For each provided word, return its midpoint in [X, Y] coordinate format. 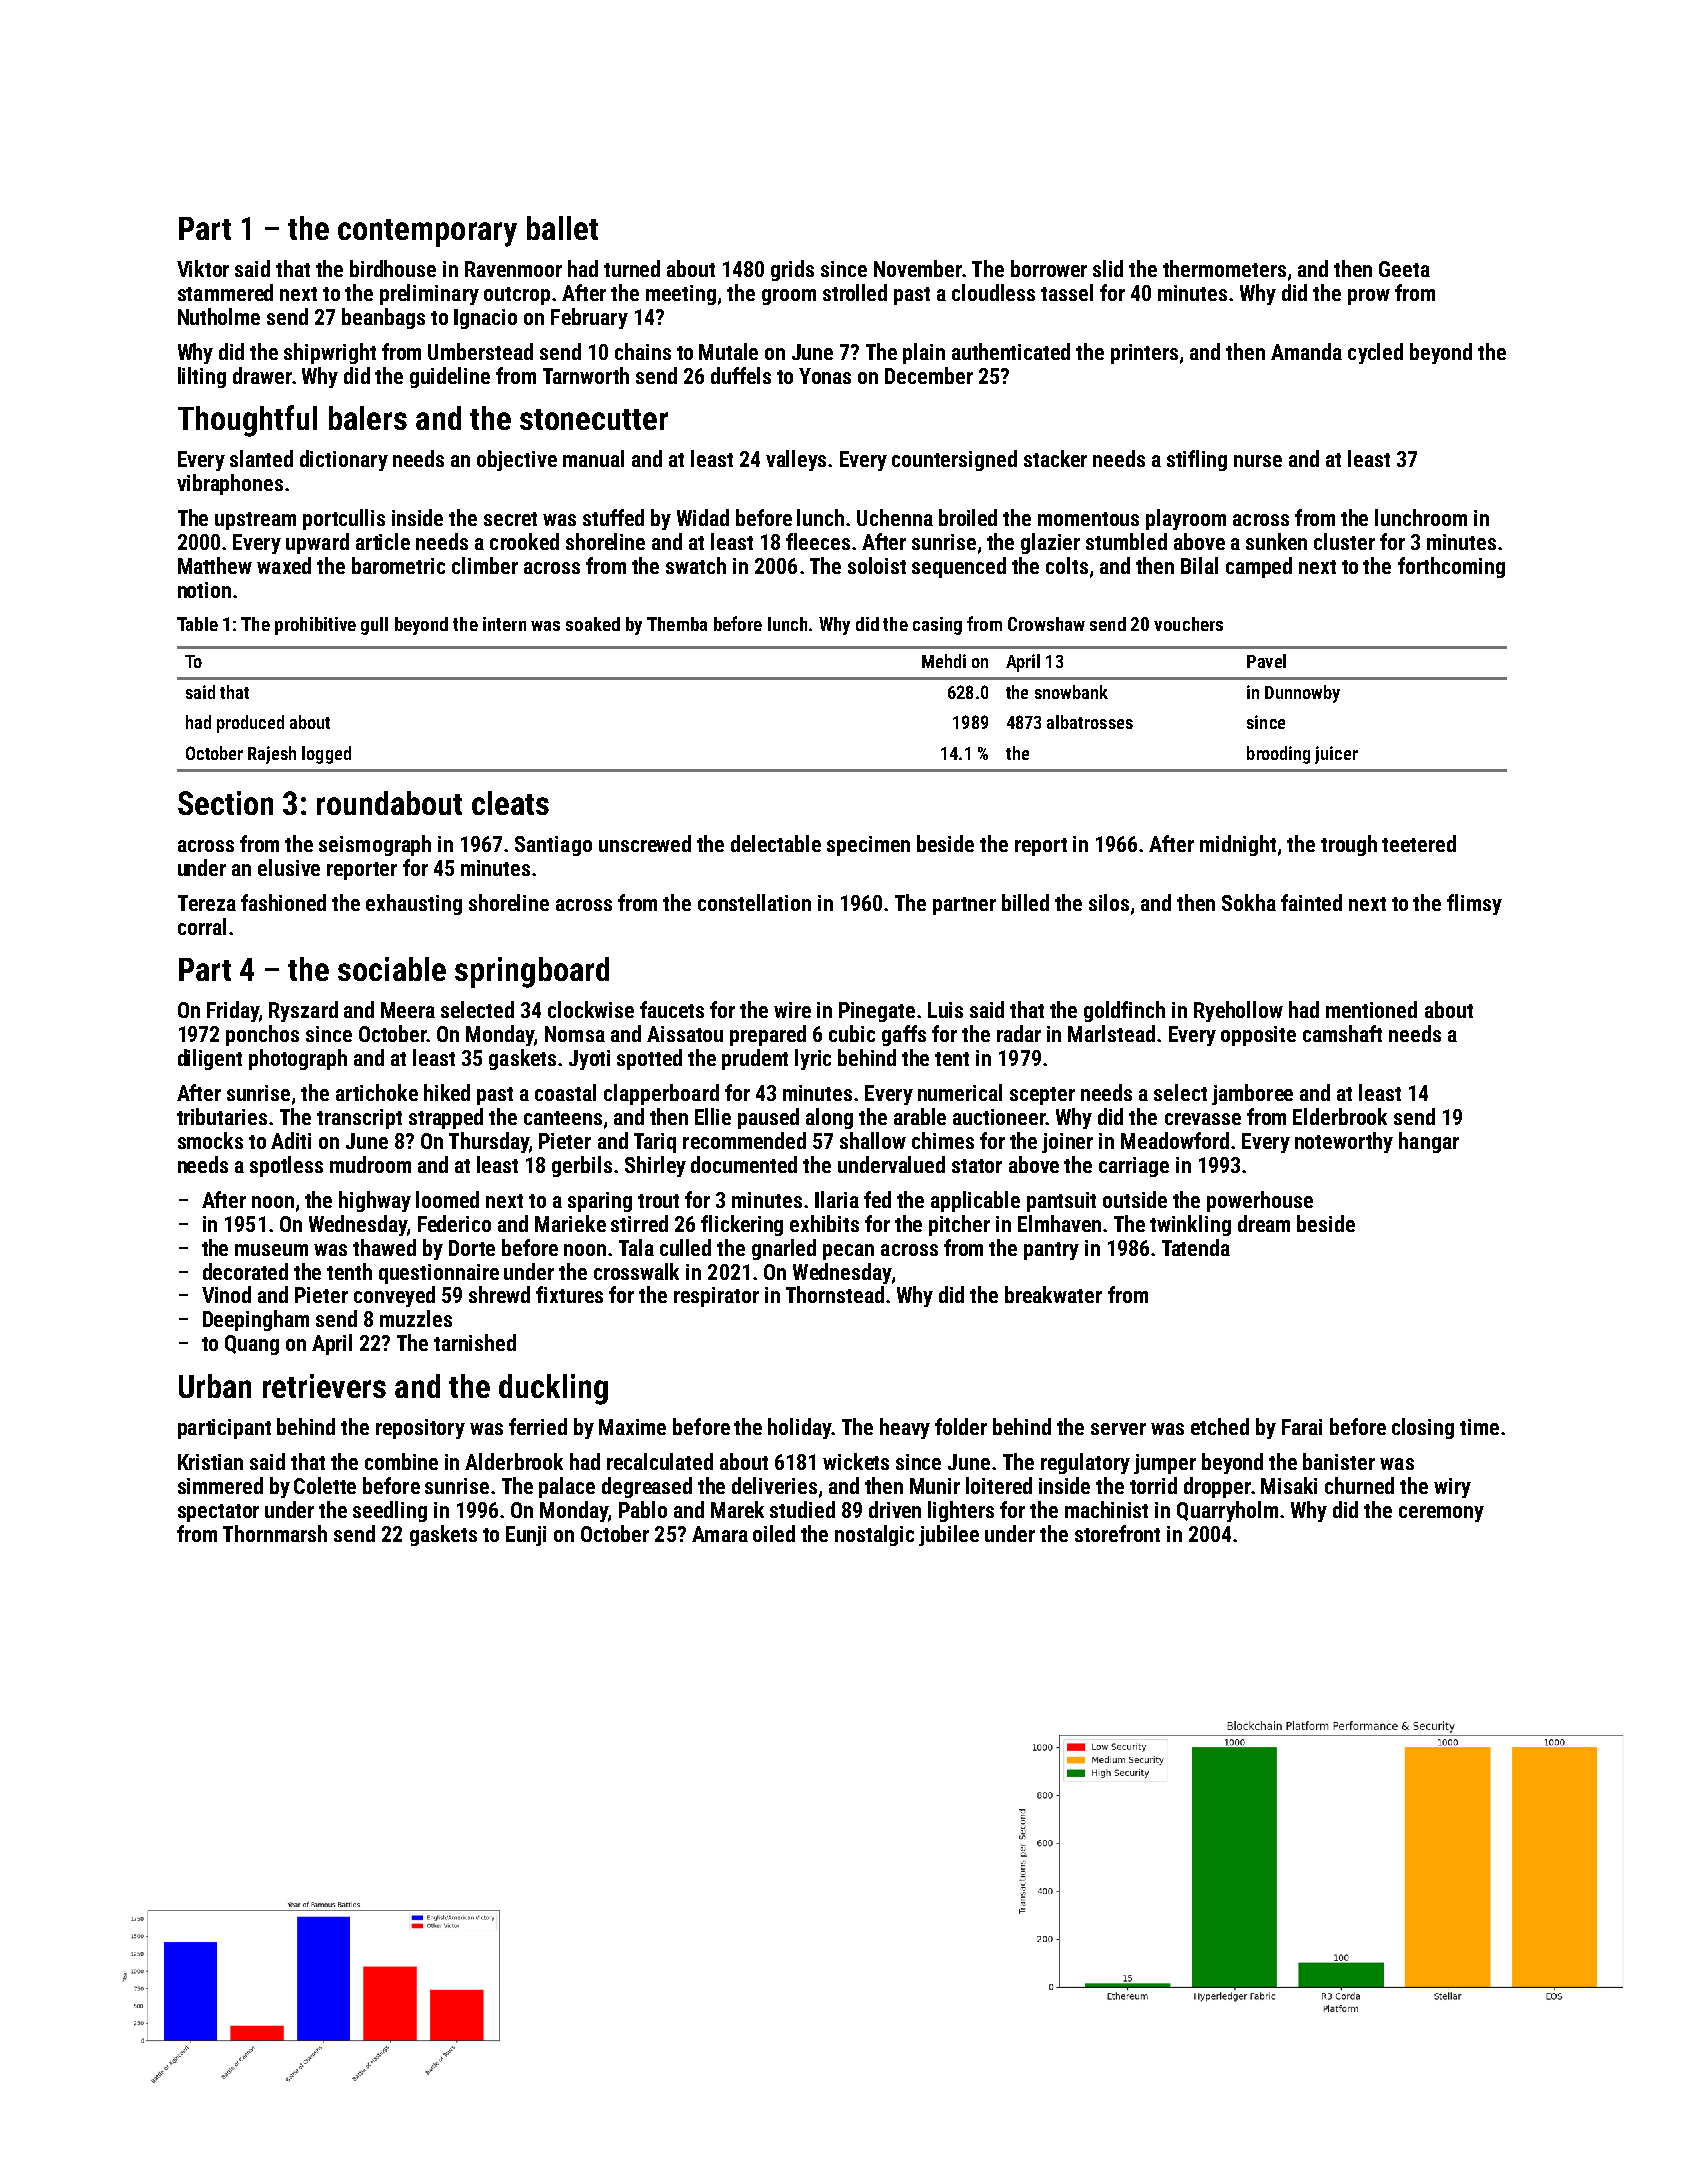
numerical [960, 1092]
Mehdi [944, 661]
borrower [1049, 268]
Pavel [1266, 661]
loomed [447, 1199]
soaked [593, 624]
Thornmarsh [275, 1533]
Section [225, 803]
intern [504, 624]
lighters [961, 1511]
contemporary [427, 233]
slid [1108, 268]
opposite [1258, 1036]
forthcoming [1451, 567]
